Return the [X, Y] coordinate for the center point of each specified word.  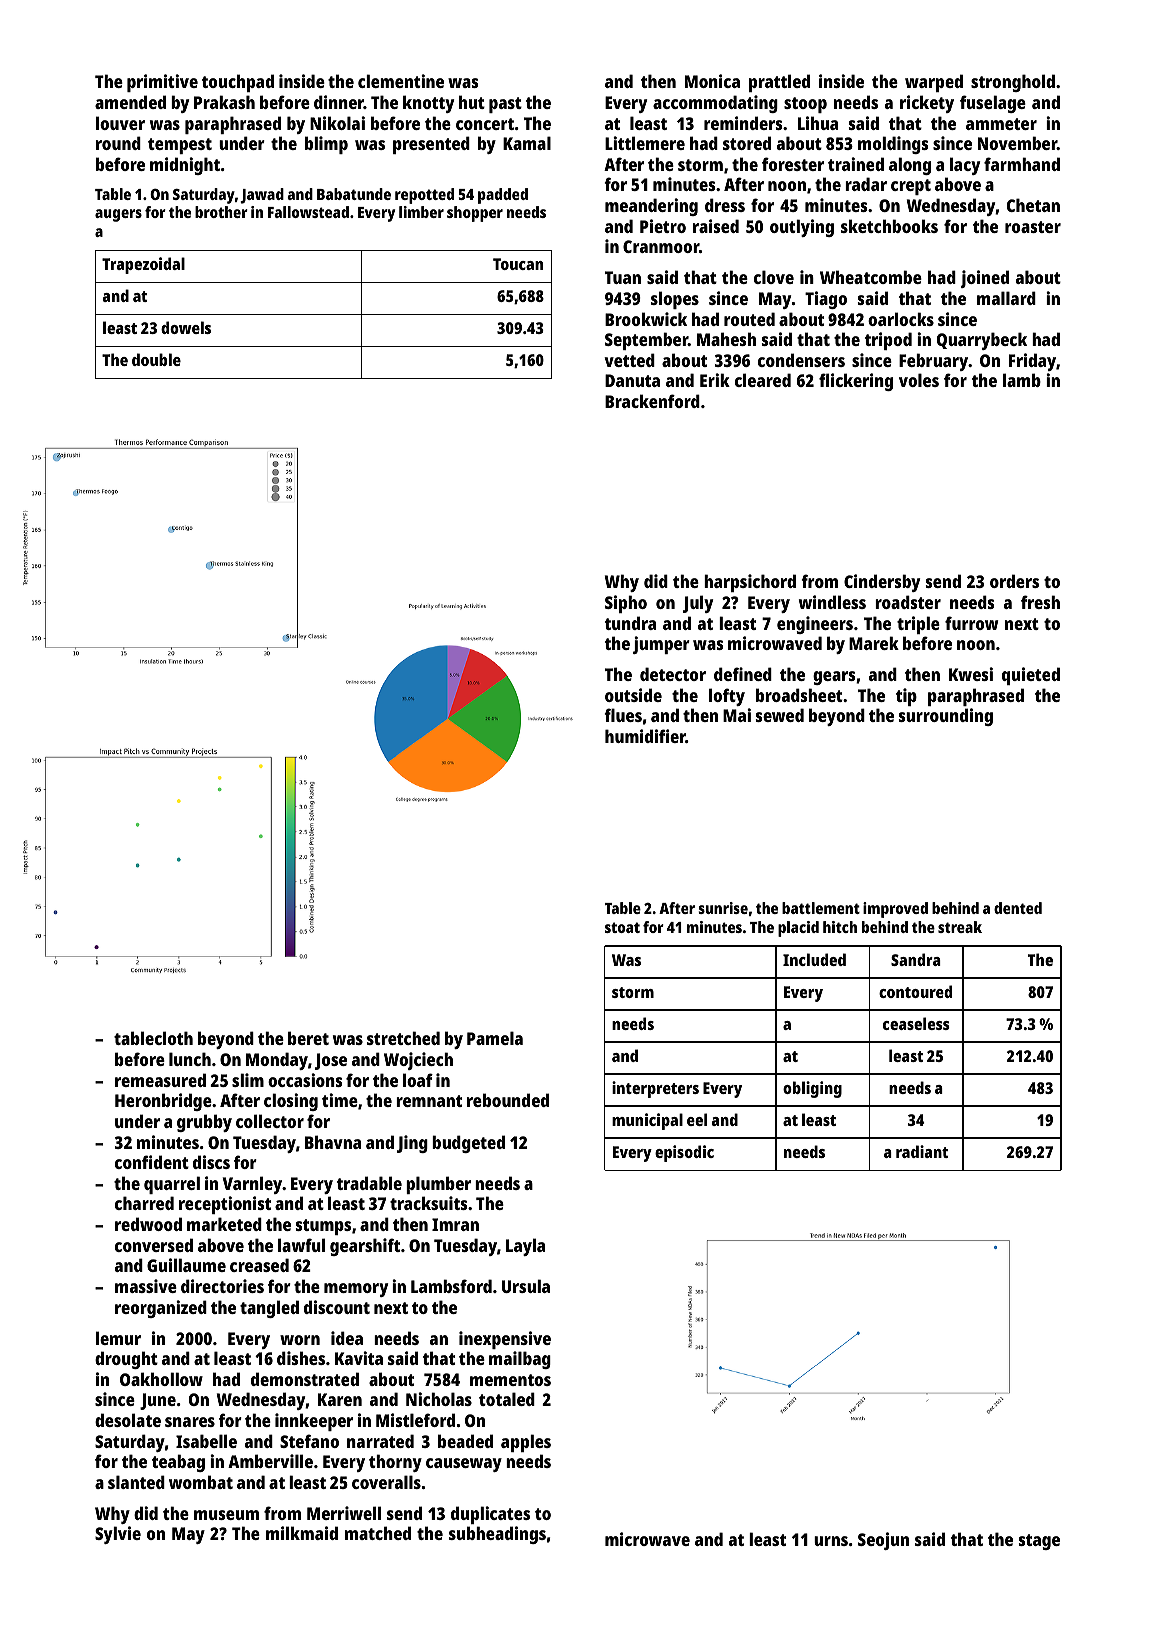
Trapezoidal [143, 265]
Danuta [632, 380]
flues [623, 715]
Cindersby [882, 583]
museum [226, 1515]
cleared [763, 380]
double [156, 359]
